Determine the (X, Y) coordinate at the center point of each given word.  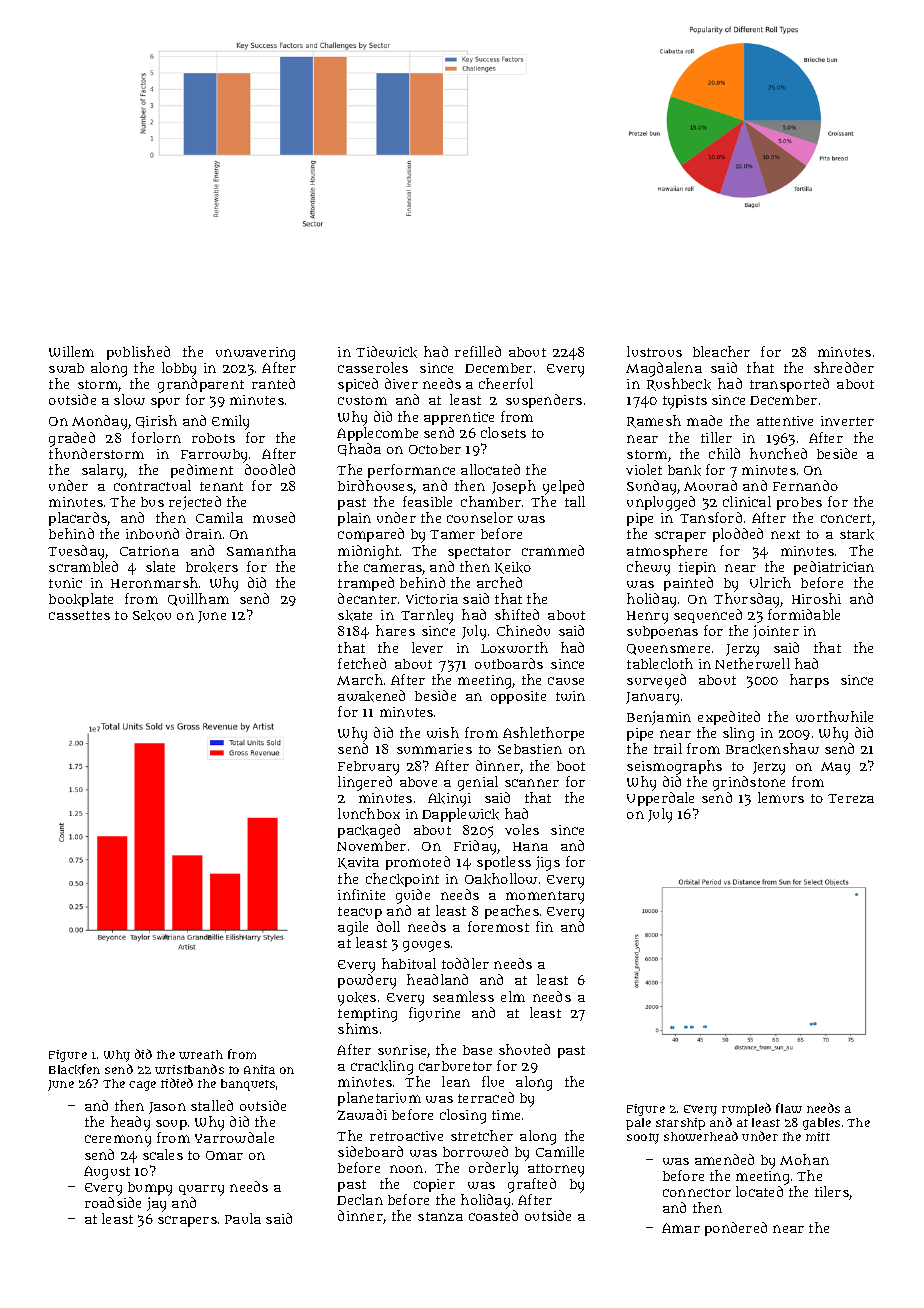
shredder (844, 367)
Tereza (851, 798)
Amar (681, 1228)
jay (156, 1204)
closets (503, 432)
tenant (221, 486)
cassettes (79, 615)
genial (478, 783)
